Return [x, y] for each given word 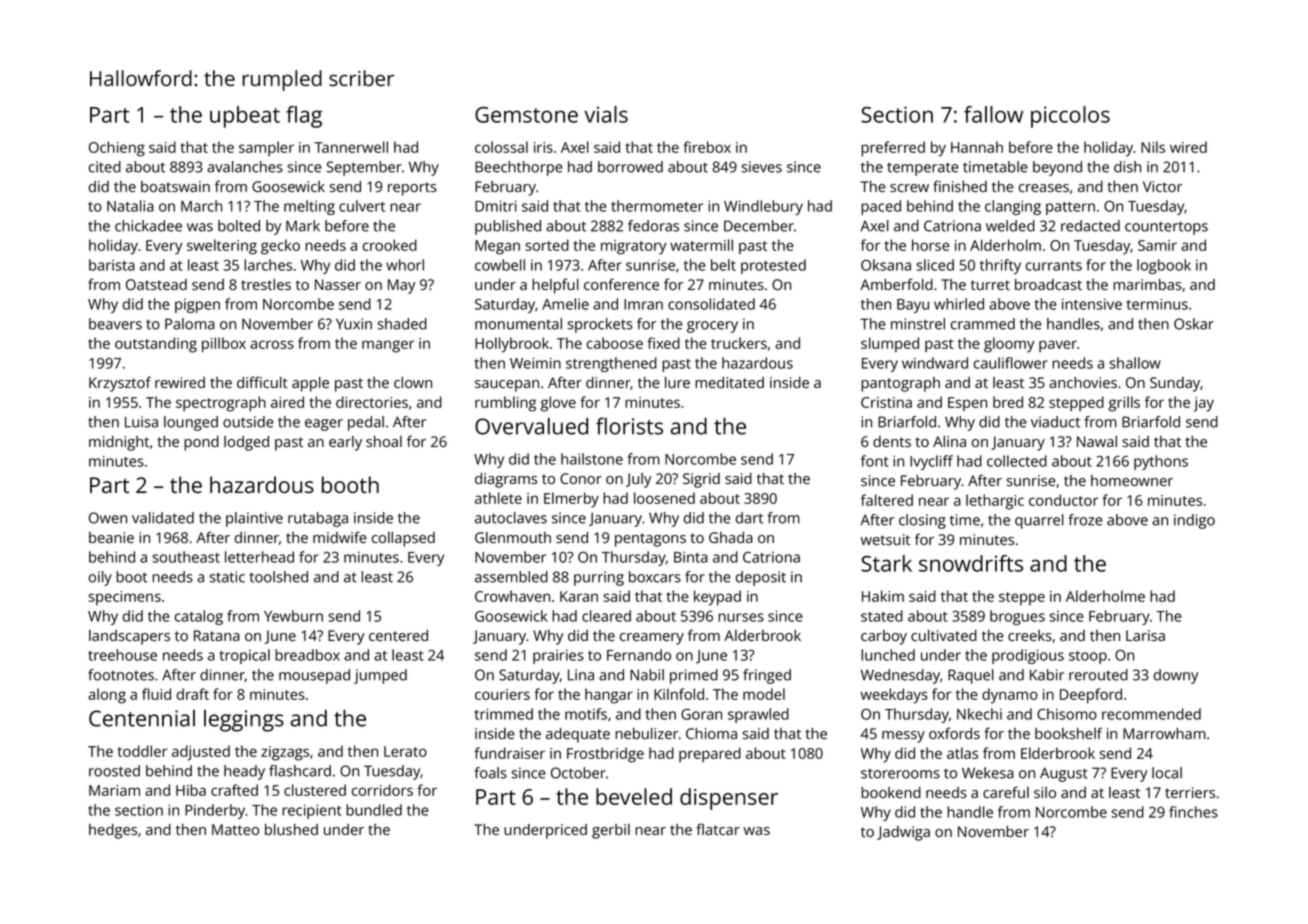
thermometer [657, 206]
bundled [374, 810]
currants [1054, 266]
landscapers [129, 637]
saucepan [507, 386]
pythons [1161, 462]
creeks [1030, 635]
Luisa [141, 422]
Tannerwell [351, 147]
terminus [1157, 304]
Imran [643, 304]
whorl [405, 265]
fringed [767, 676]
